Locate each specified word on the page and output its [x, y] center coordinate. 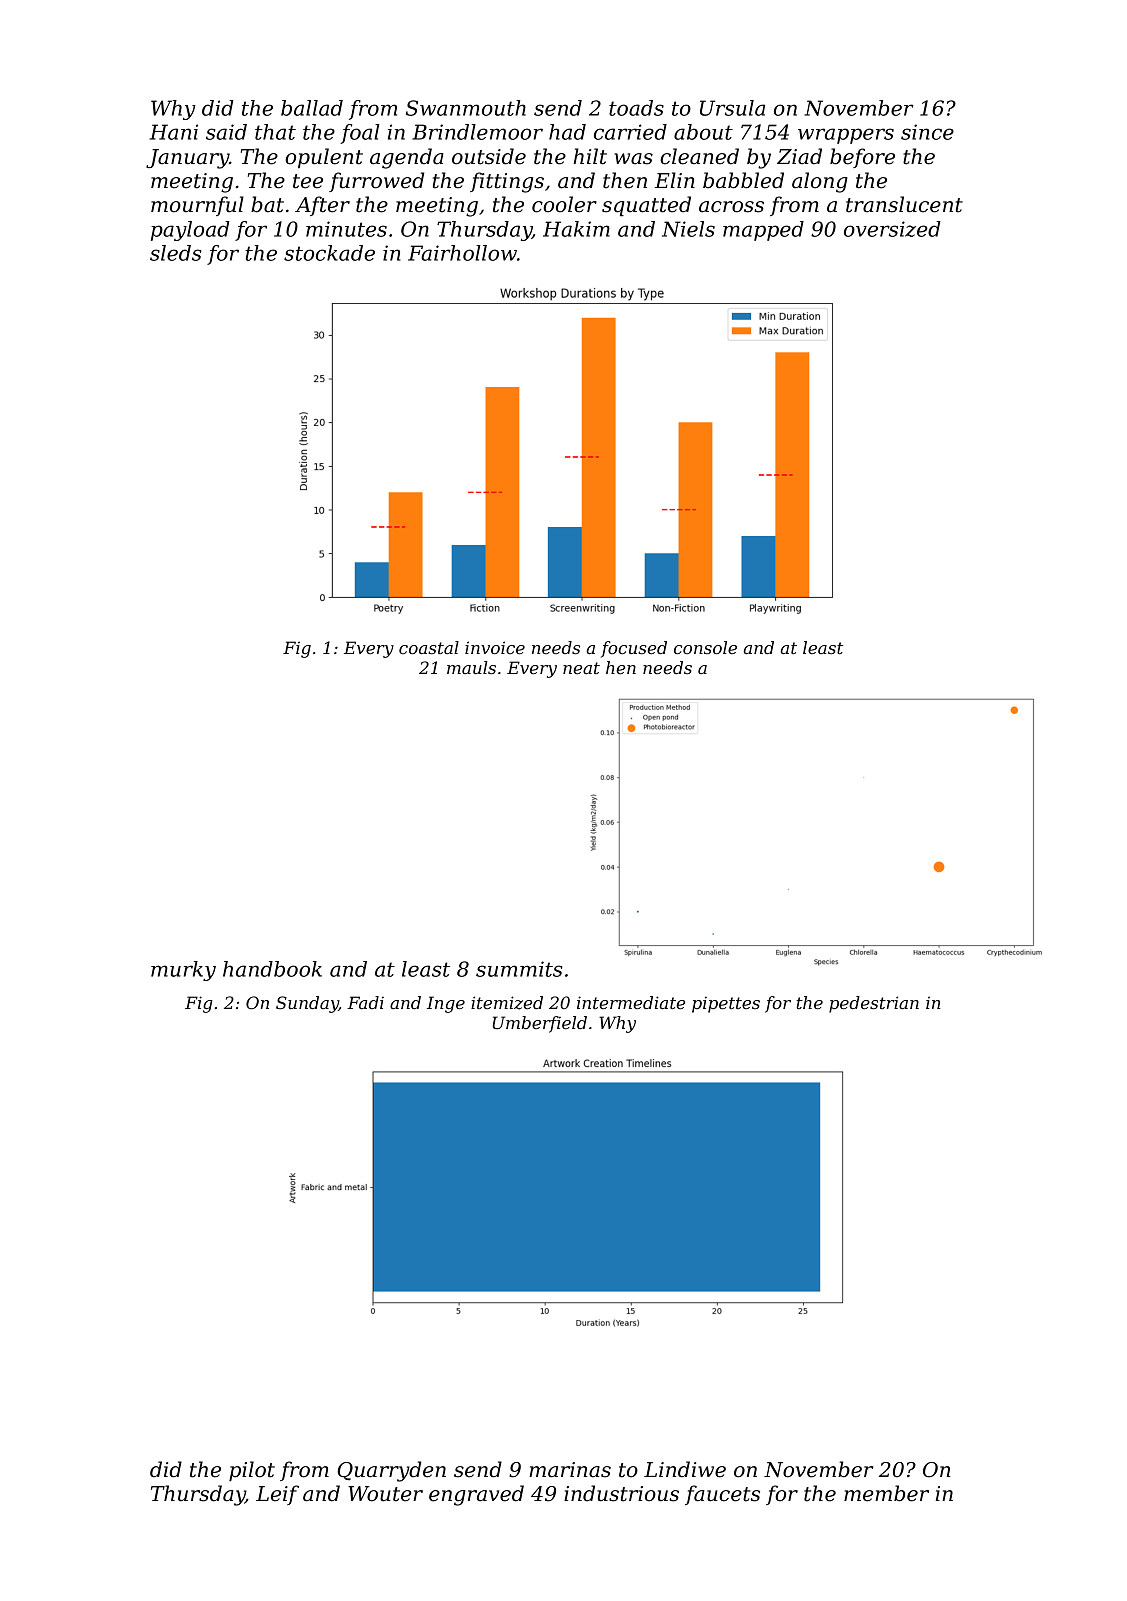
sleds [175, 253]
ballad [312, 108]
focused [634, 649]
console [705, 647]
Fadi [365, 1002]
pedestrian [874, 1004]
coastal [429, 647]
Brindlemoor [477, 132]
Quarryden [391, 1471]
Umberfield [540, 1024]
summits [519, 969]
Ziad [799, 156]
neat [581, 668]
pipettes [726, 1004]
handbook [272, 969]
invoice [495, 648]
